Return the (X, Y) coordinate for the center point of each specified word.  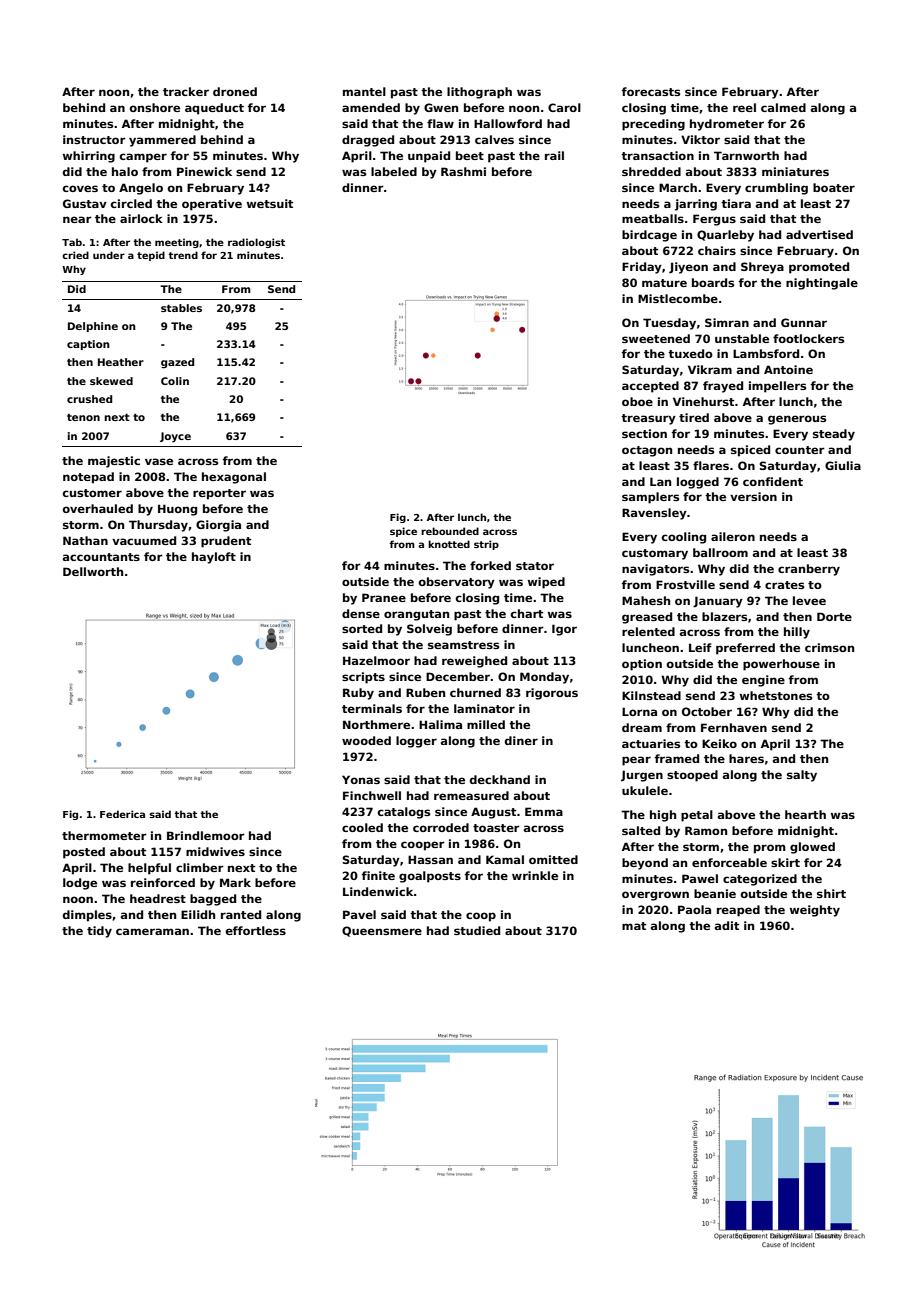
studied (477, 930)
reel (744, 107)
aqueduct (214, 109)
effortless (256, 930)
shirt (831, 893)
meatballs (653, 218)
